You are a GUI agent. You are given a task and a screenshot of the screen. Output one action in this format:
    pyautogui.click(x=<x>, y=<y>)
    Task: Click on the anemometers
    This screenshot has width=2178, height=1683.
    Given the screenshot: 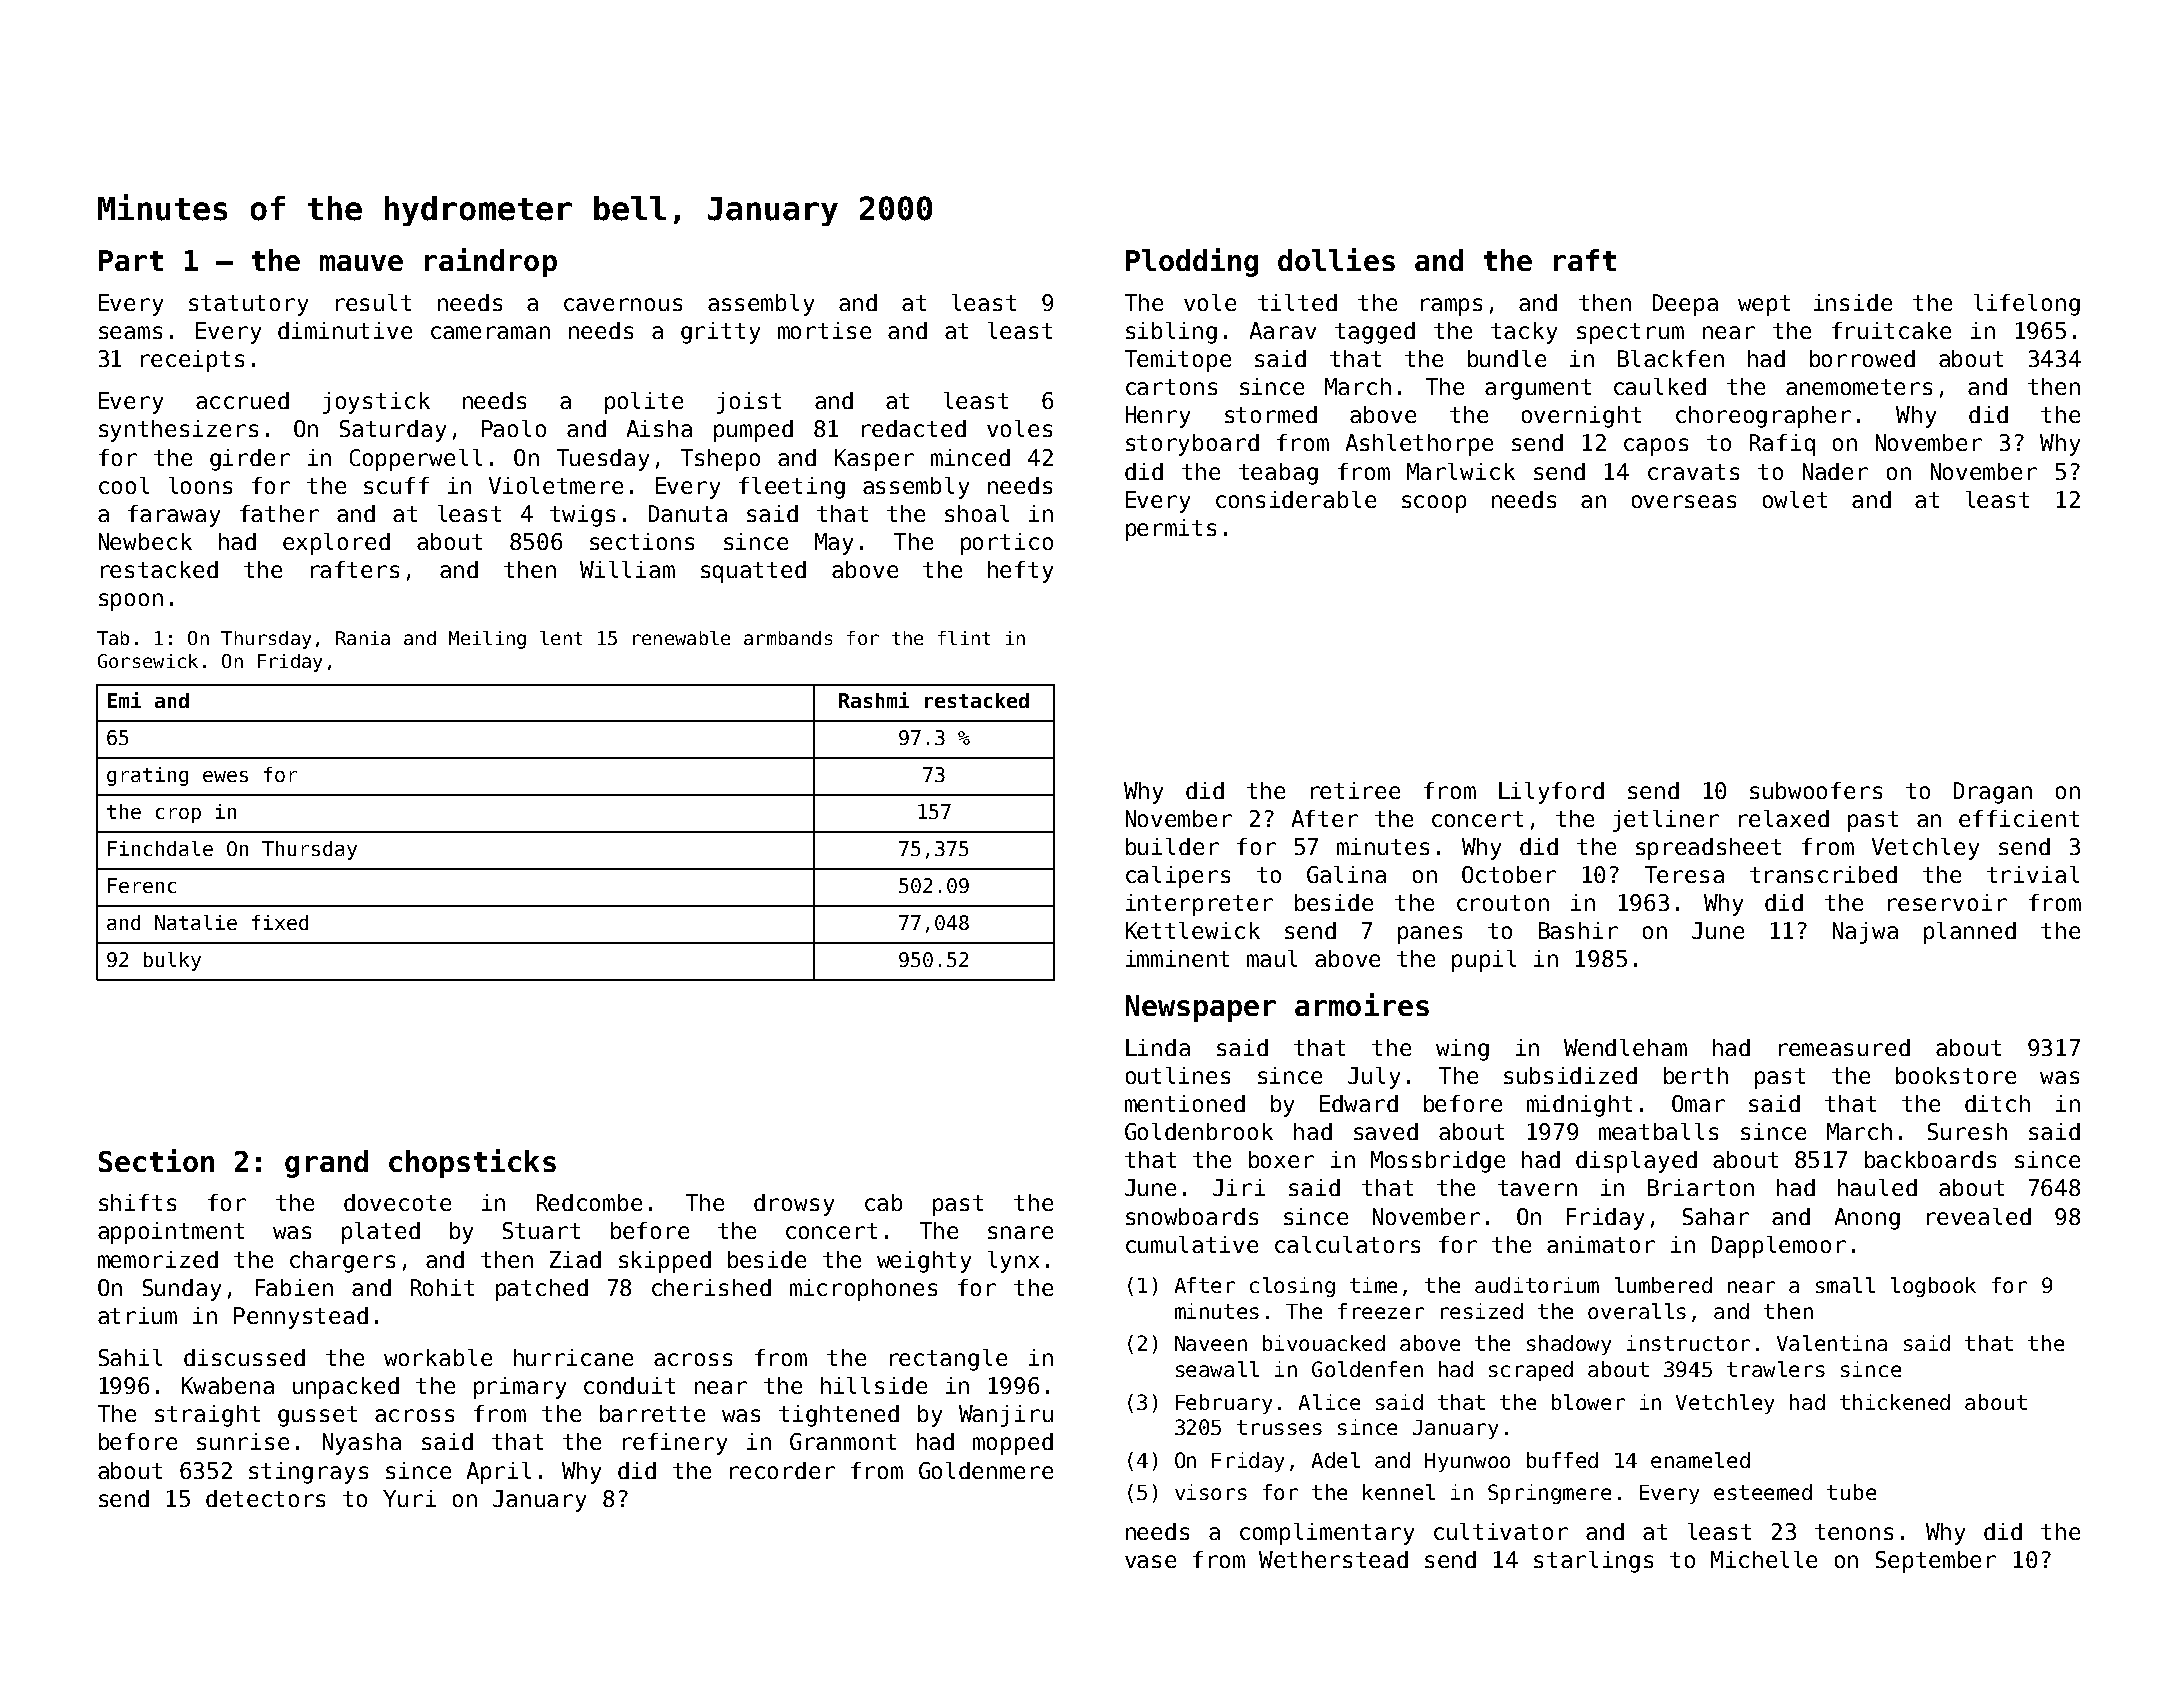 What is the action you would take?
    pyautogui.click(x=1859, y=387)
